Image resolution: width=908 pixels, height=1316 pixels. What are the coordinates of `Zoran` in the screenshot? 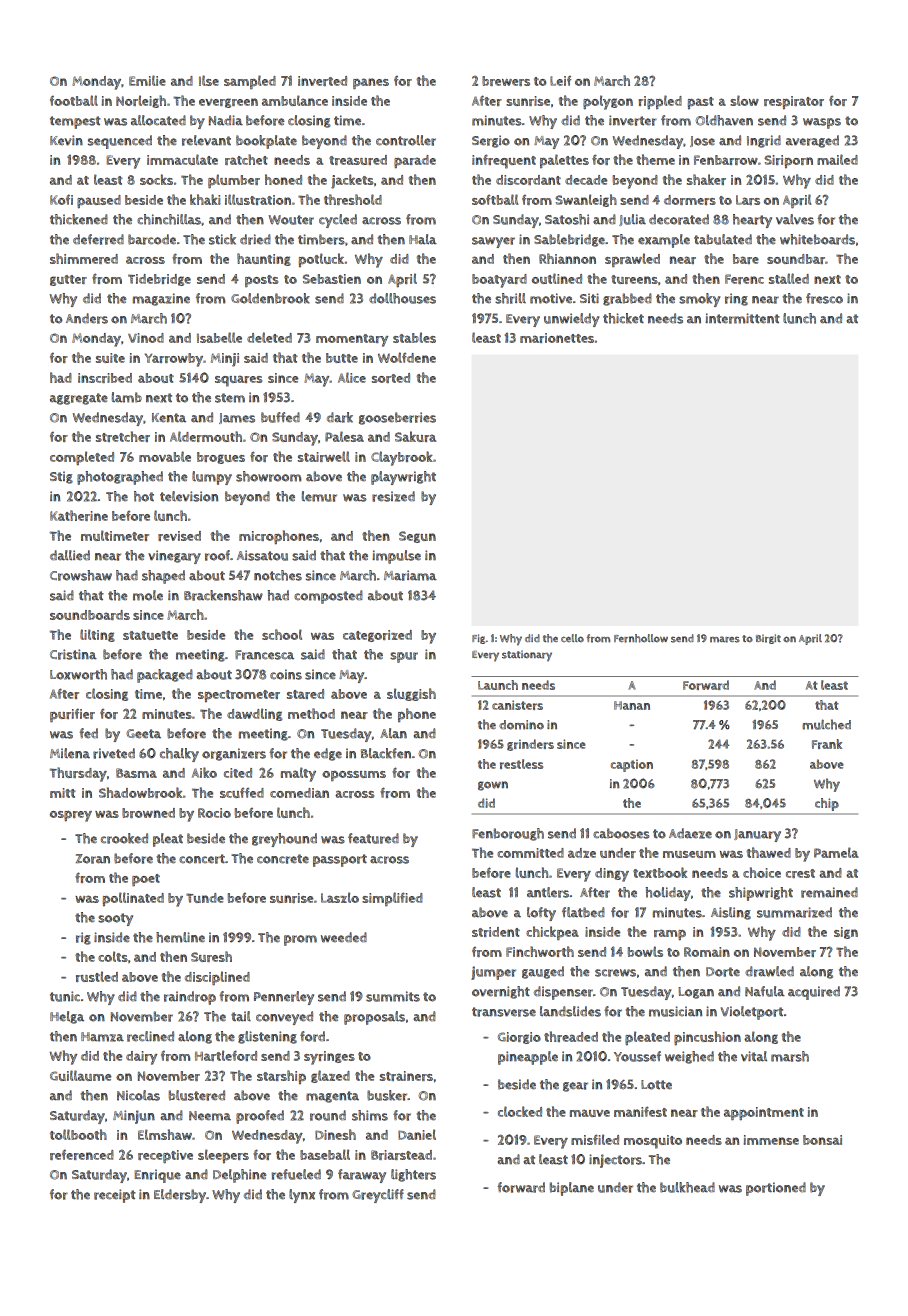 It's located at (93, 859).
